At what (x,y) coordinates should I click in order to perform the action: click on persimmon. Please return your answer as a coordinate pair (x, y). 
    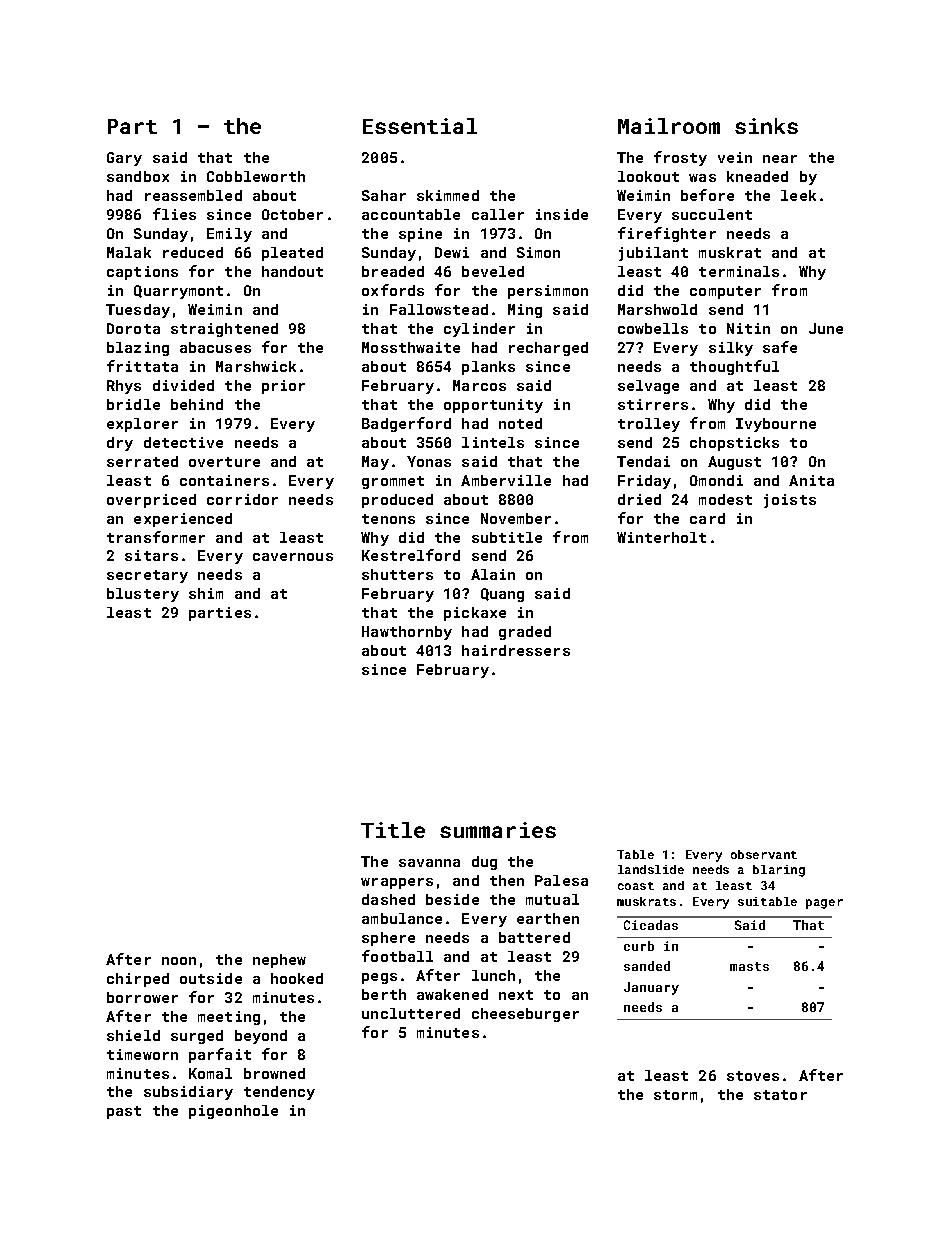
    Looking at the image, I should click on (548, 292).
